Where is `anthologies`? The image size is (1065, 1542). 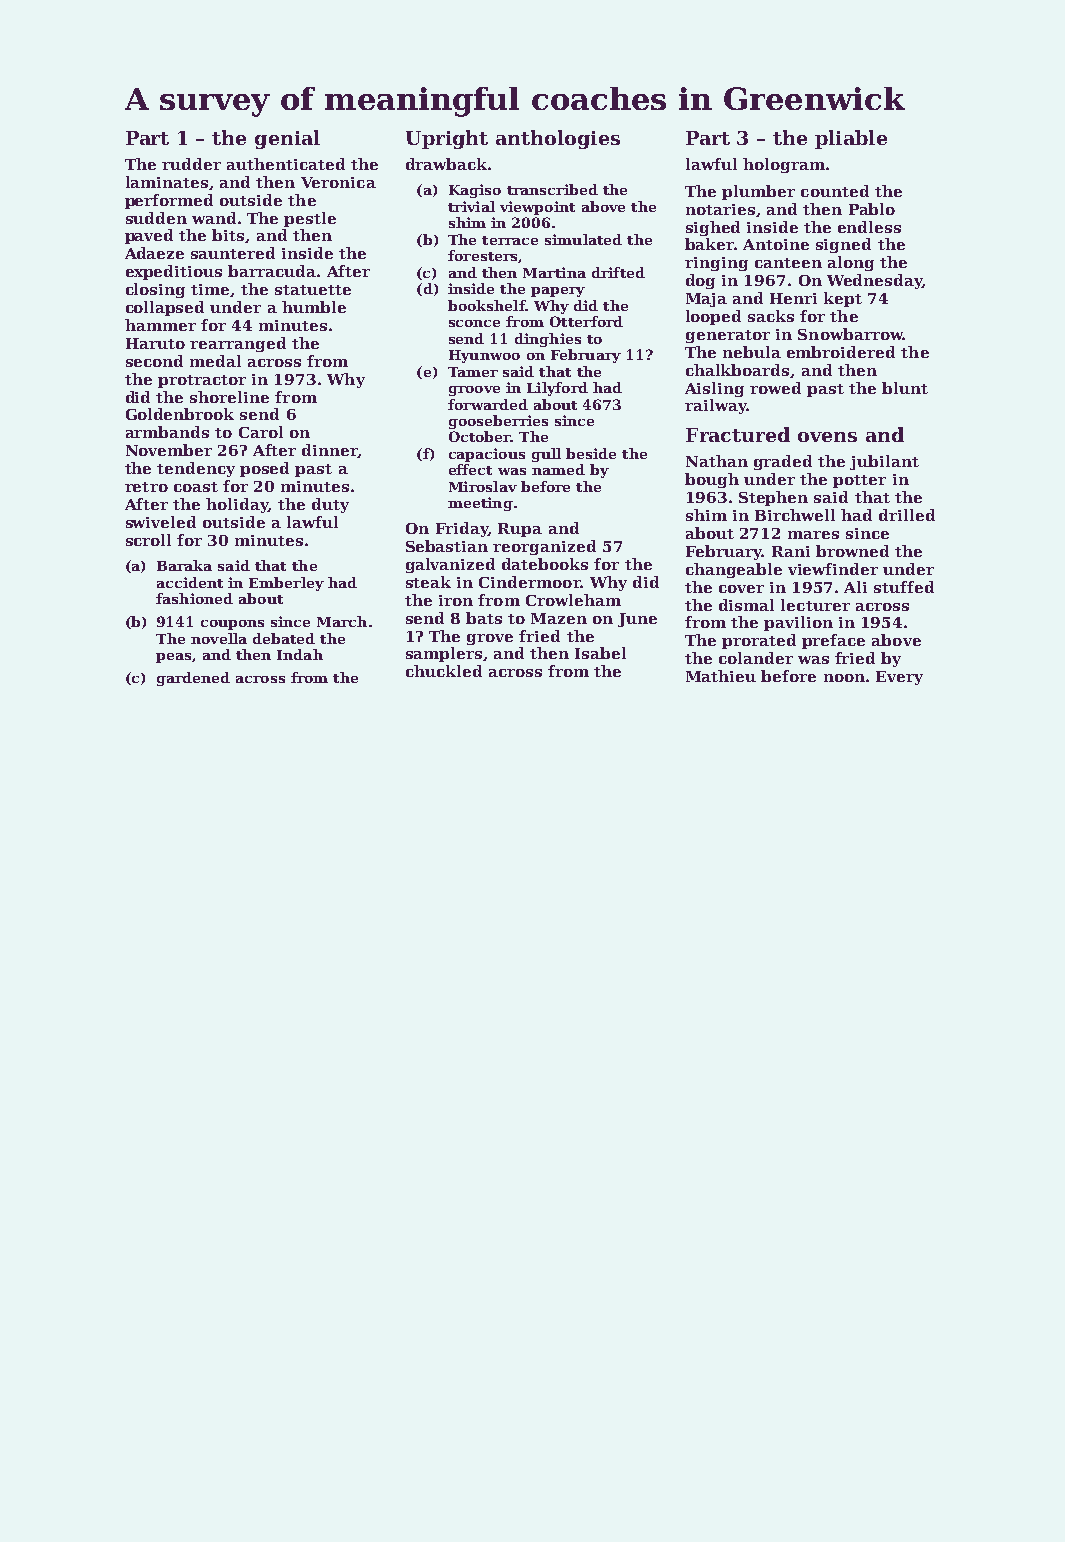 anthologies is located at coordinates (558, 139).
